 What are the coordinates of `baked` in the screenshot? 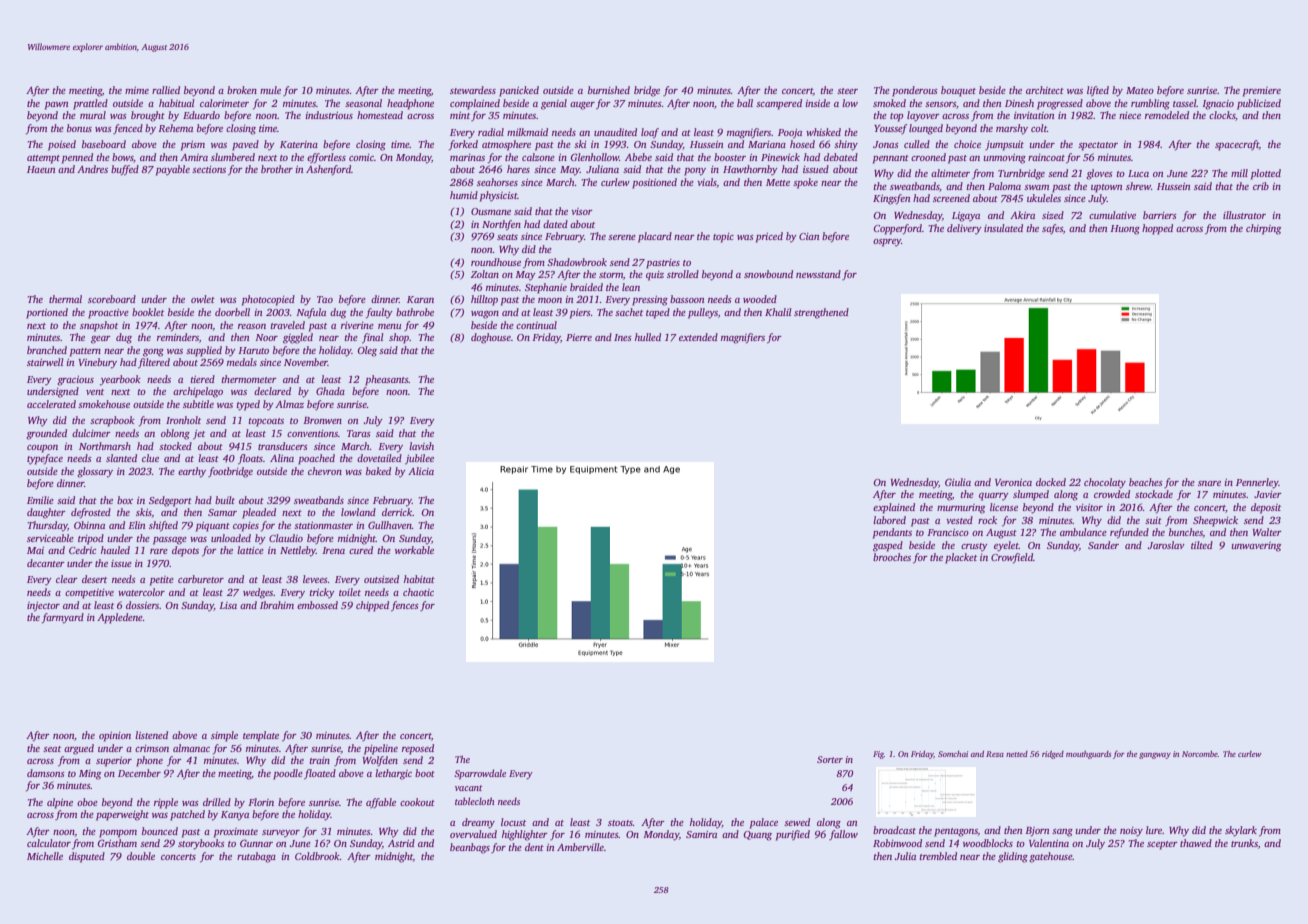 It's located at (378, 471).
